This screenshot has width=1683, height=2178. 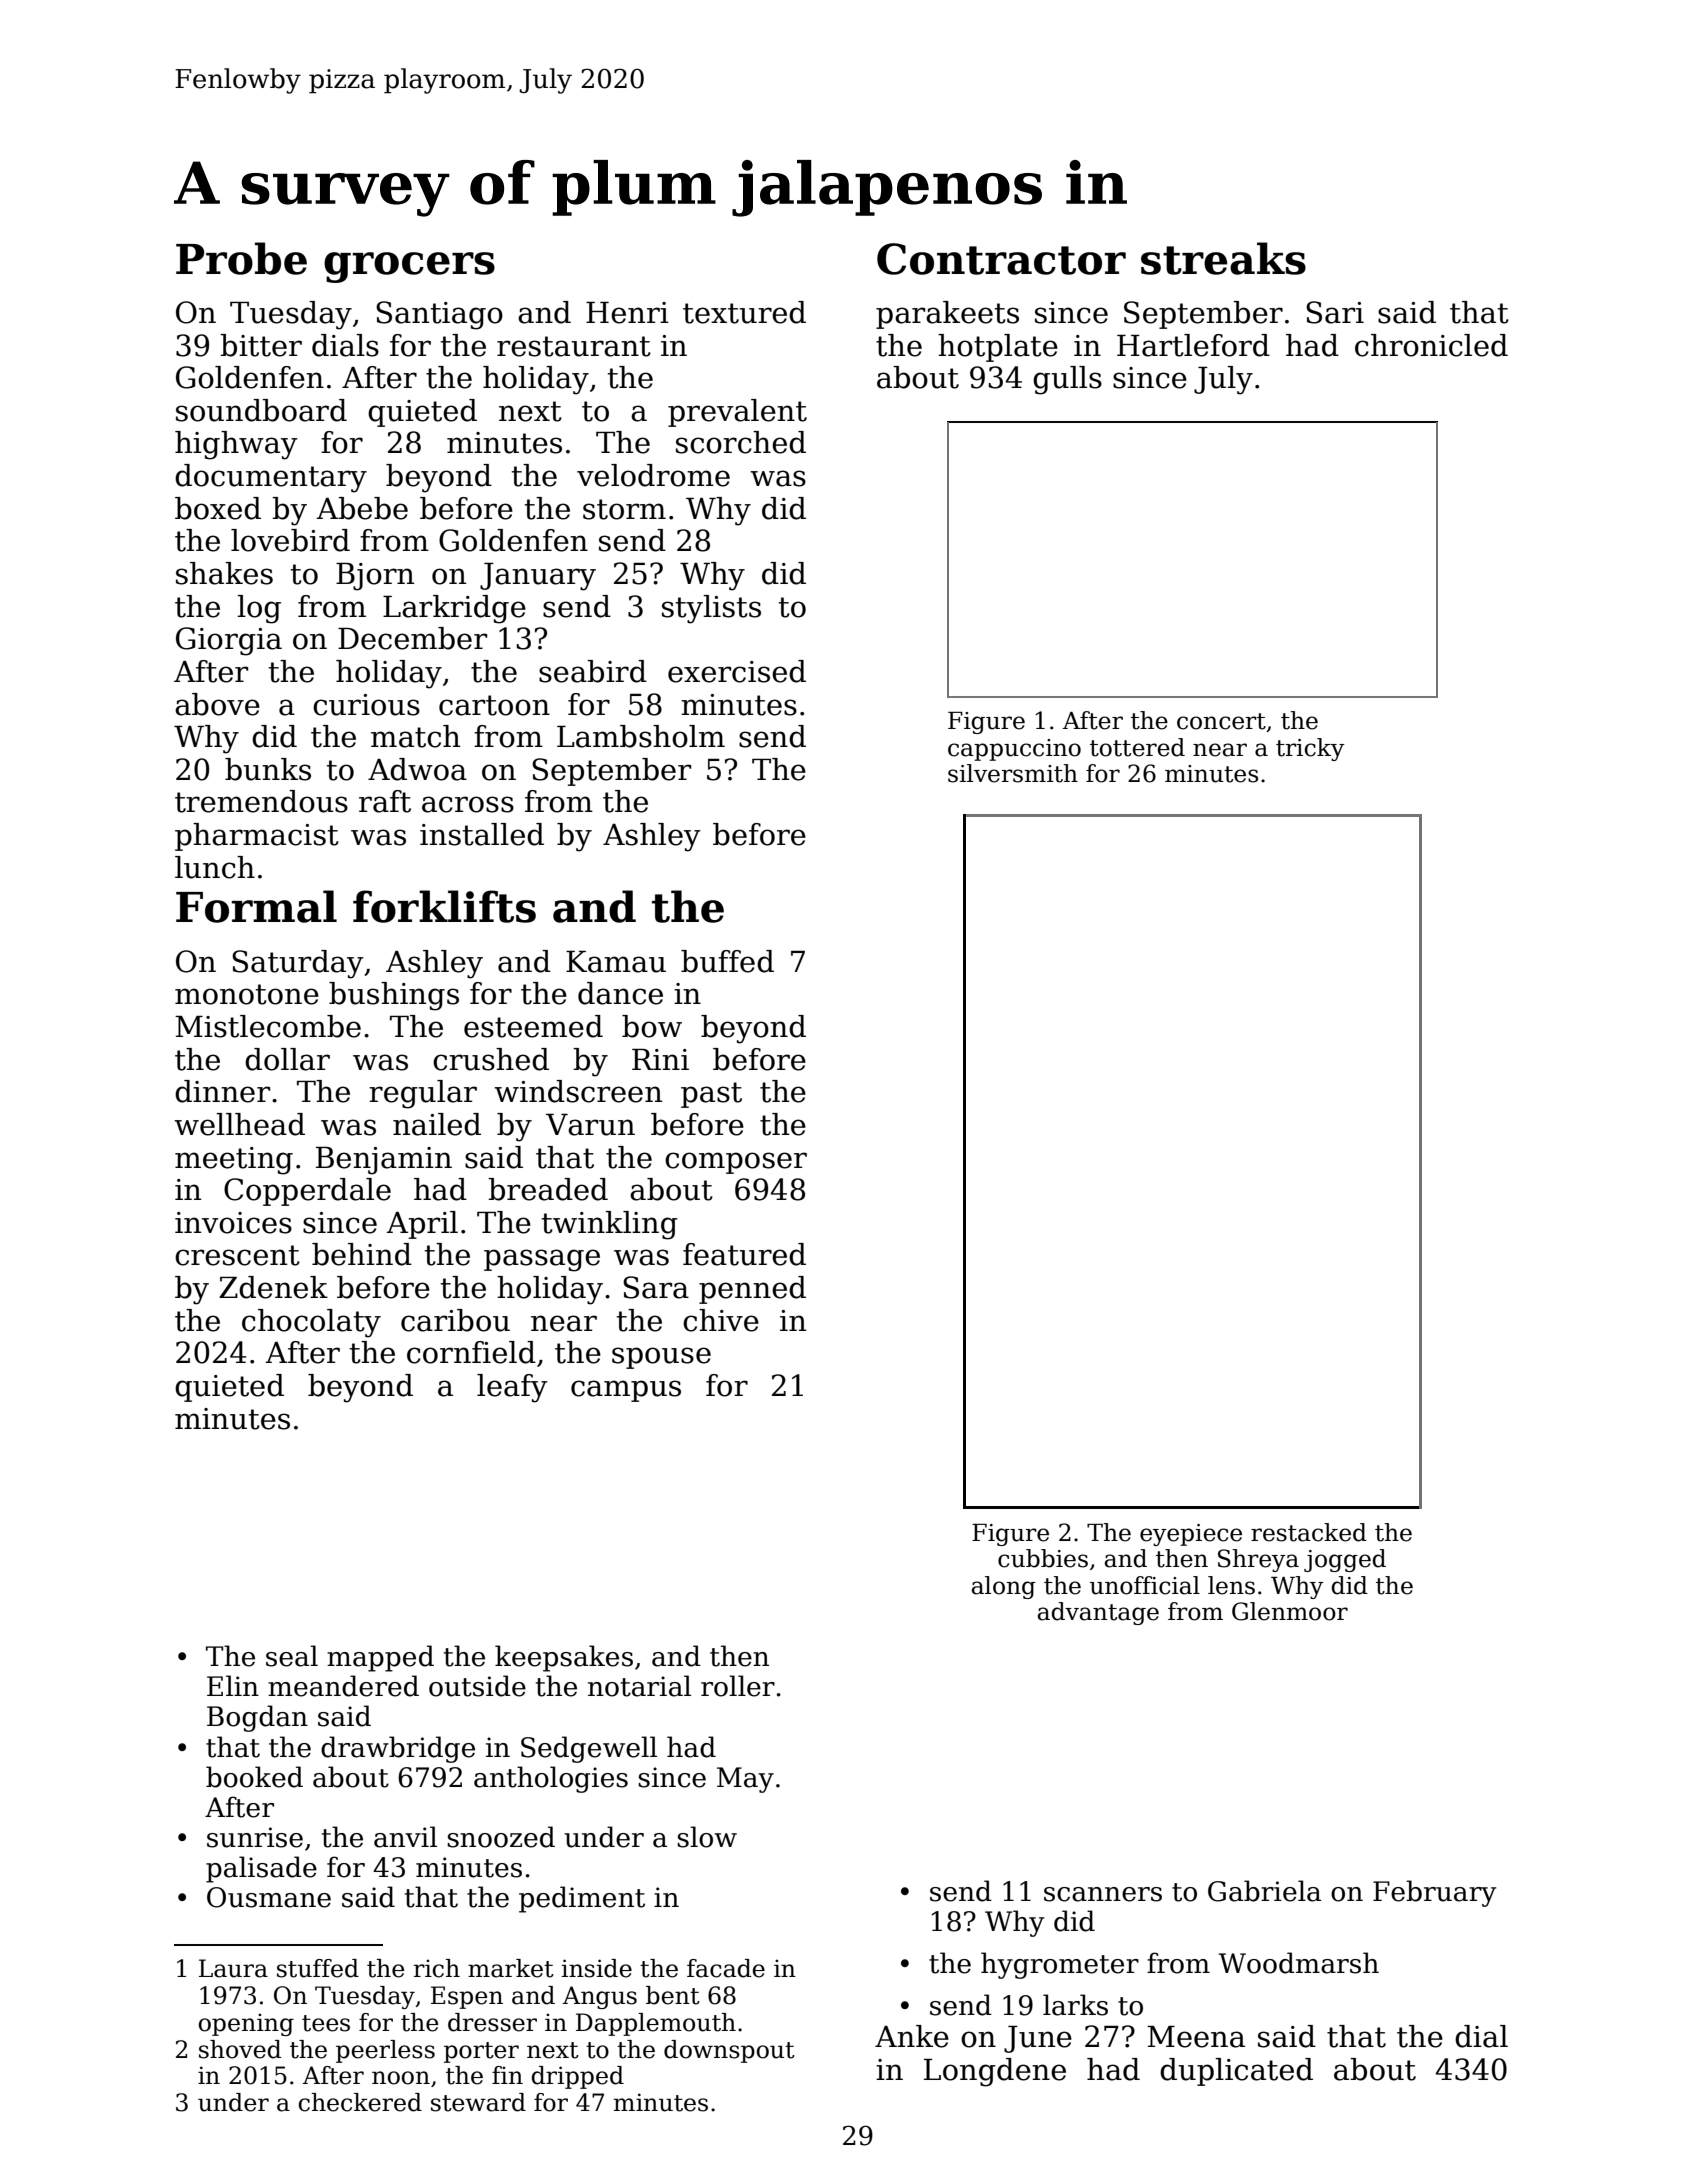 I want to click on grocers, so click(x=409, y=267).
